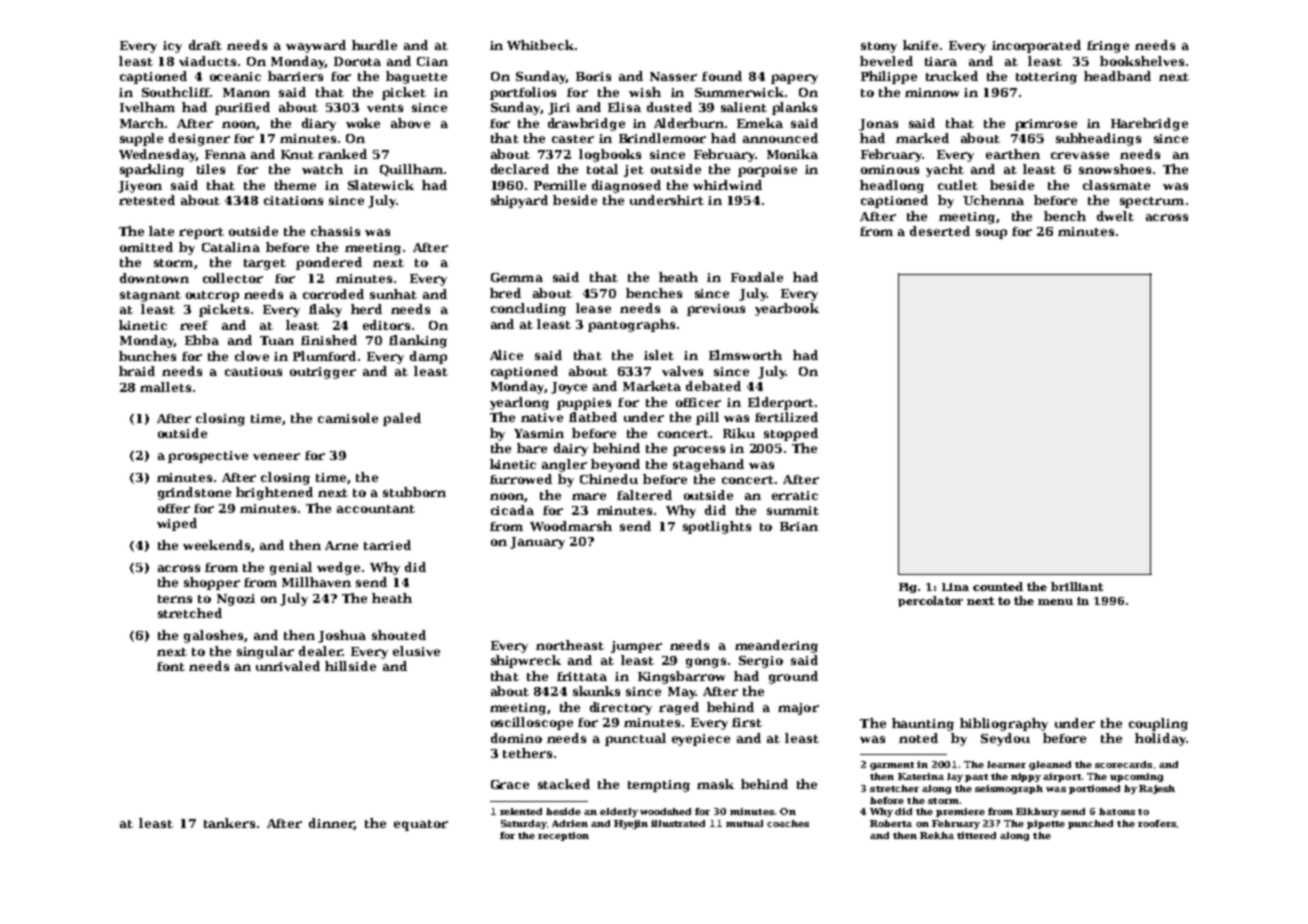  What do you see at coordinates (201, 233) in the image?
I see `report` at bounding box center [201, 233].
